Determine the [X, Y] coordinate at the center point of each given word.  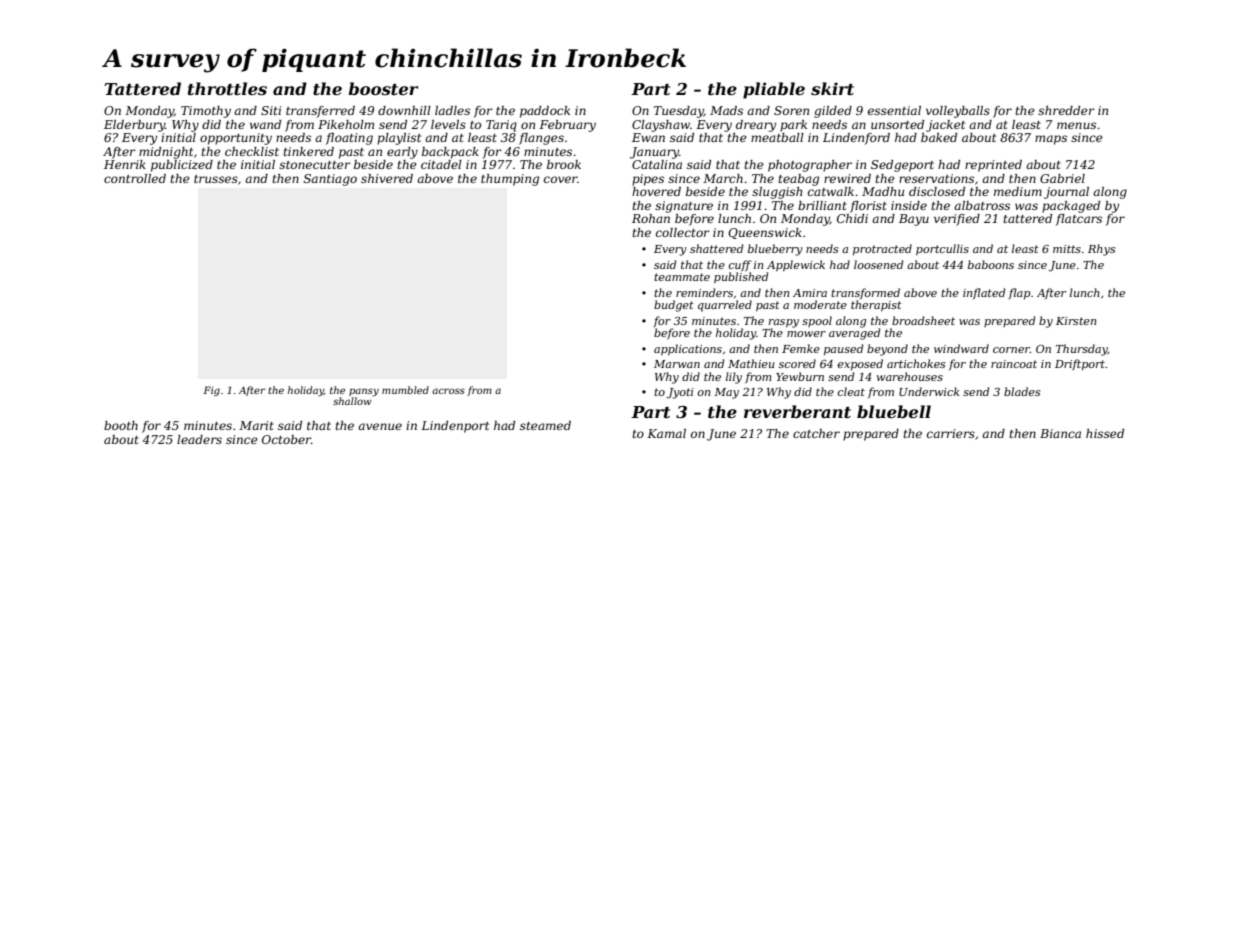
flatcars [1079, 220]
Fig [211, 391]
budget [674, 306]
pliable [774, 90]
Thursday [1082, 350]
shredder [1066, 110]
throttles [227, 89]
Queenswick [765, 233]
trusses [216, 179]
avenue [380, 426]
